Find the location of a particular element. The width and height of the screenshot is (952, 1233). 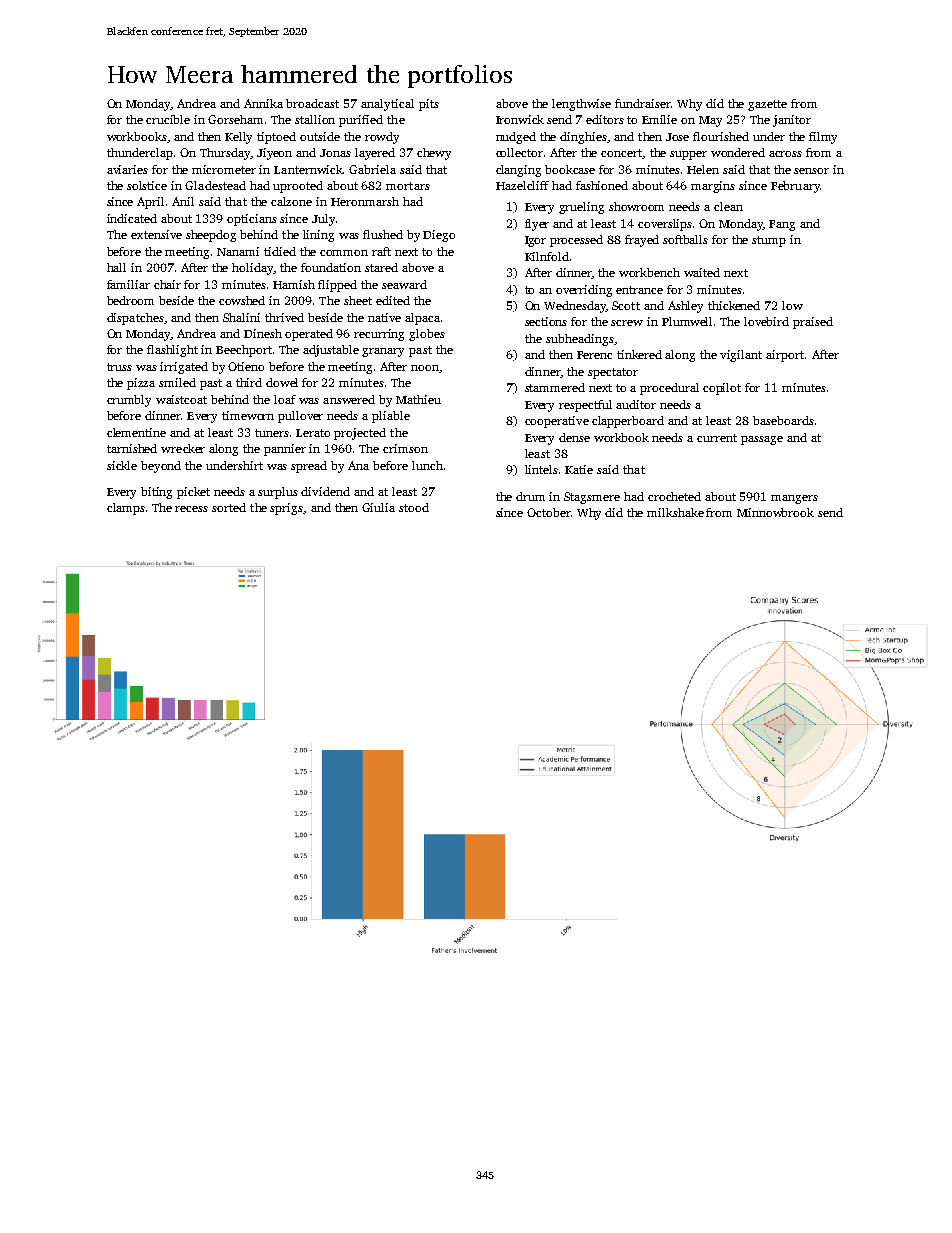

chair is located at coordinates (167, 284).
